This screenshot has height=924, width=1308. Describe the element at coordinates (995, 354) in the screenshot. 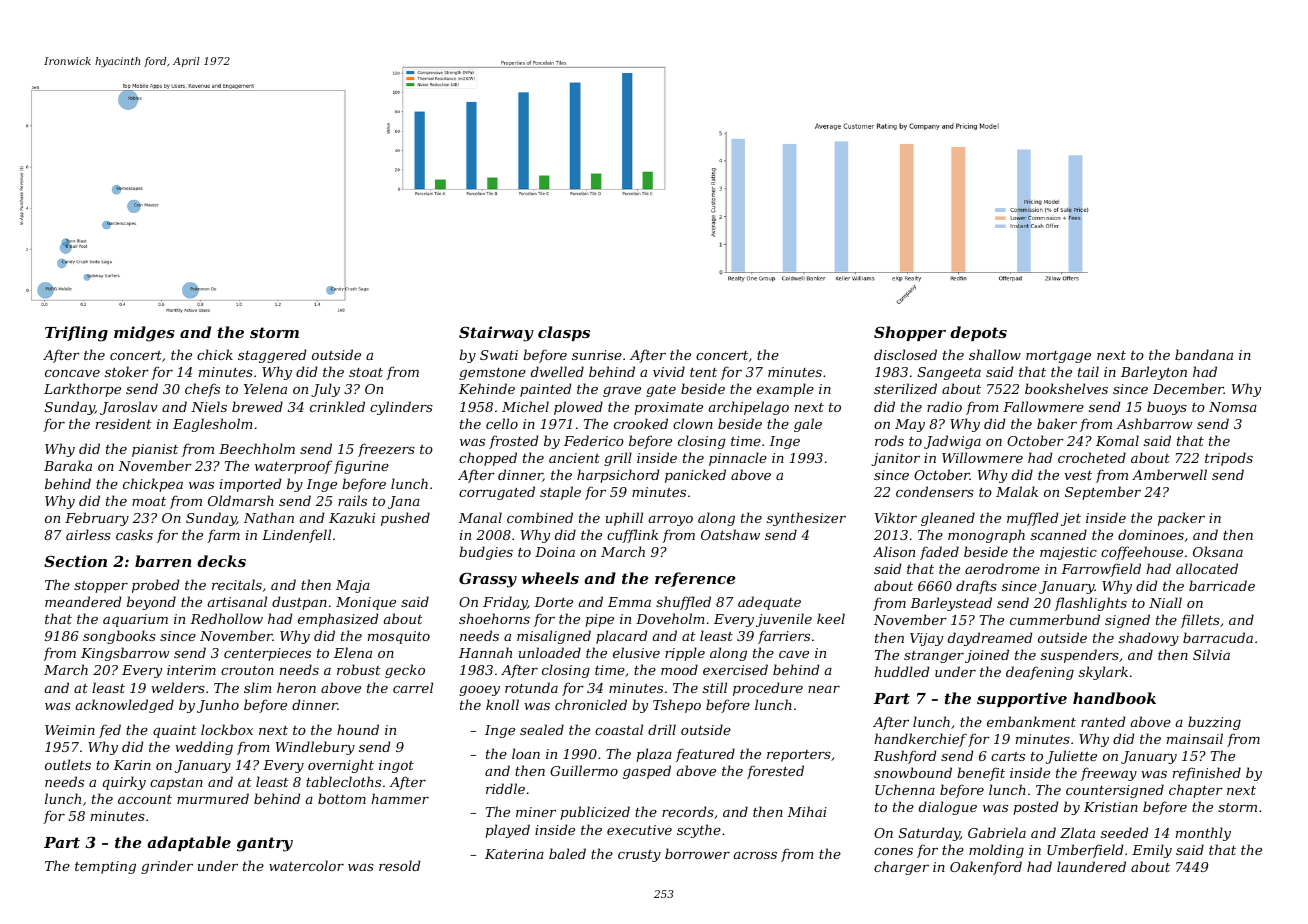

I see `shallow` at that location.
